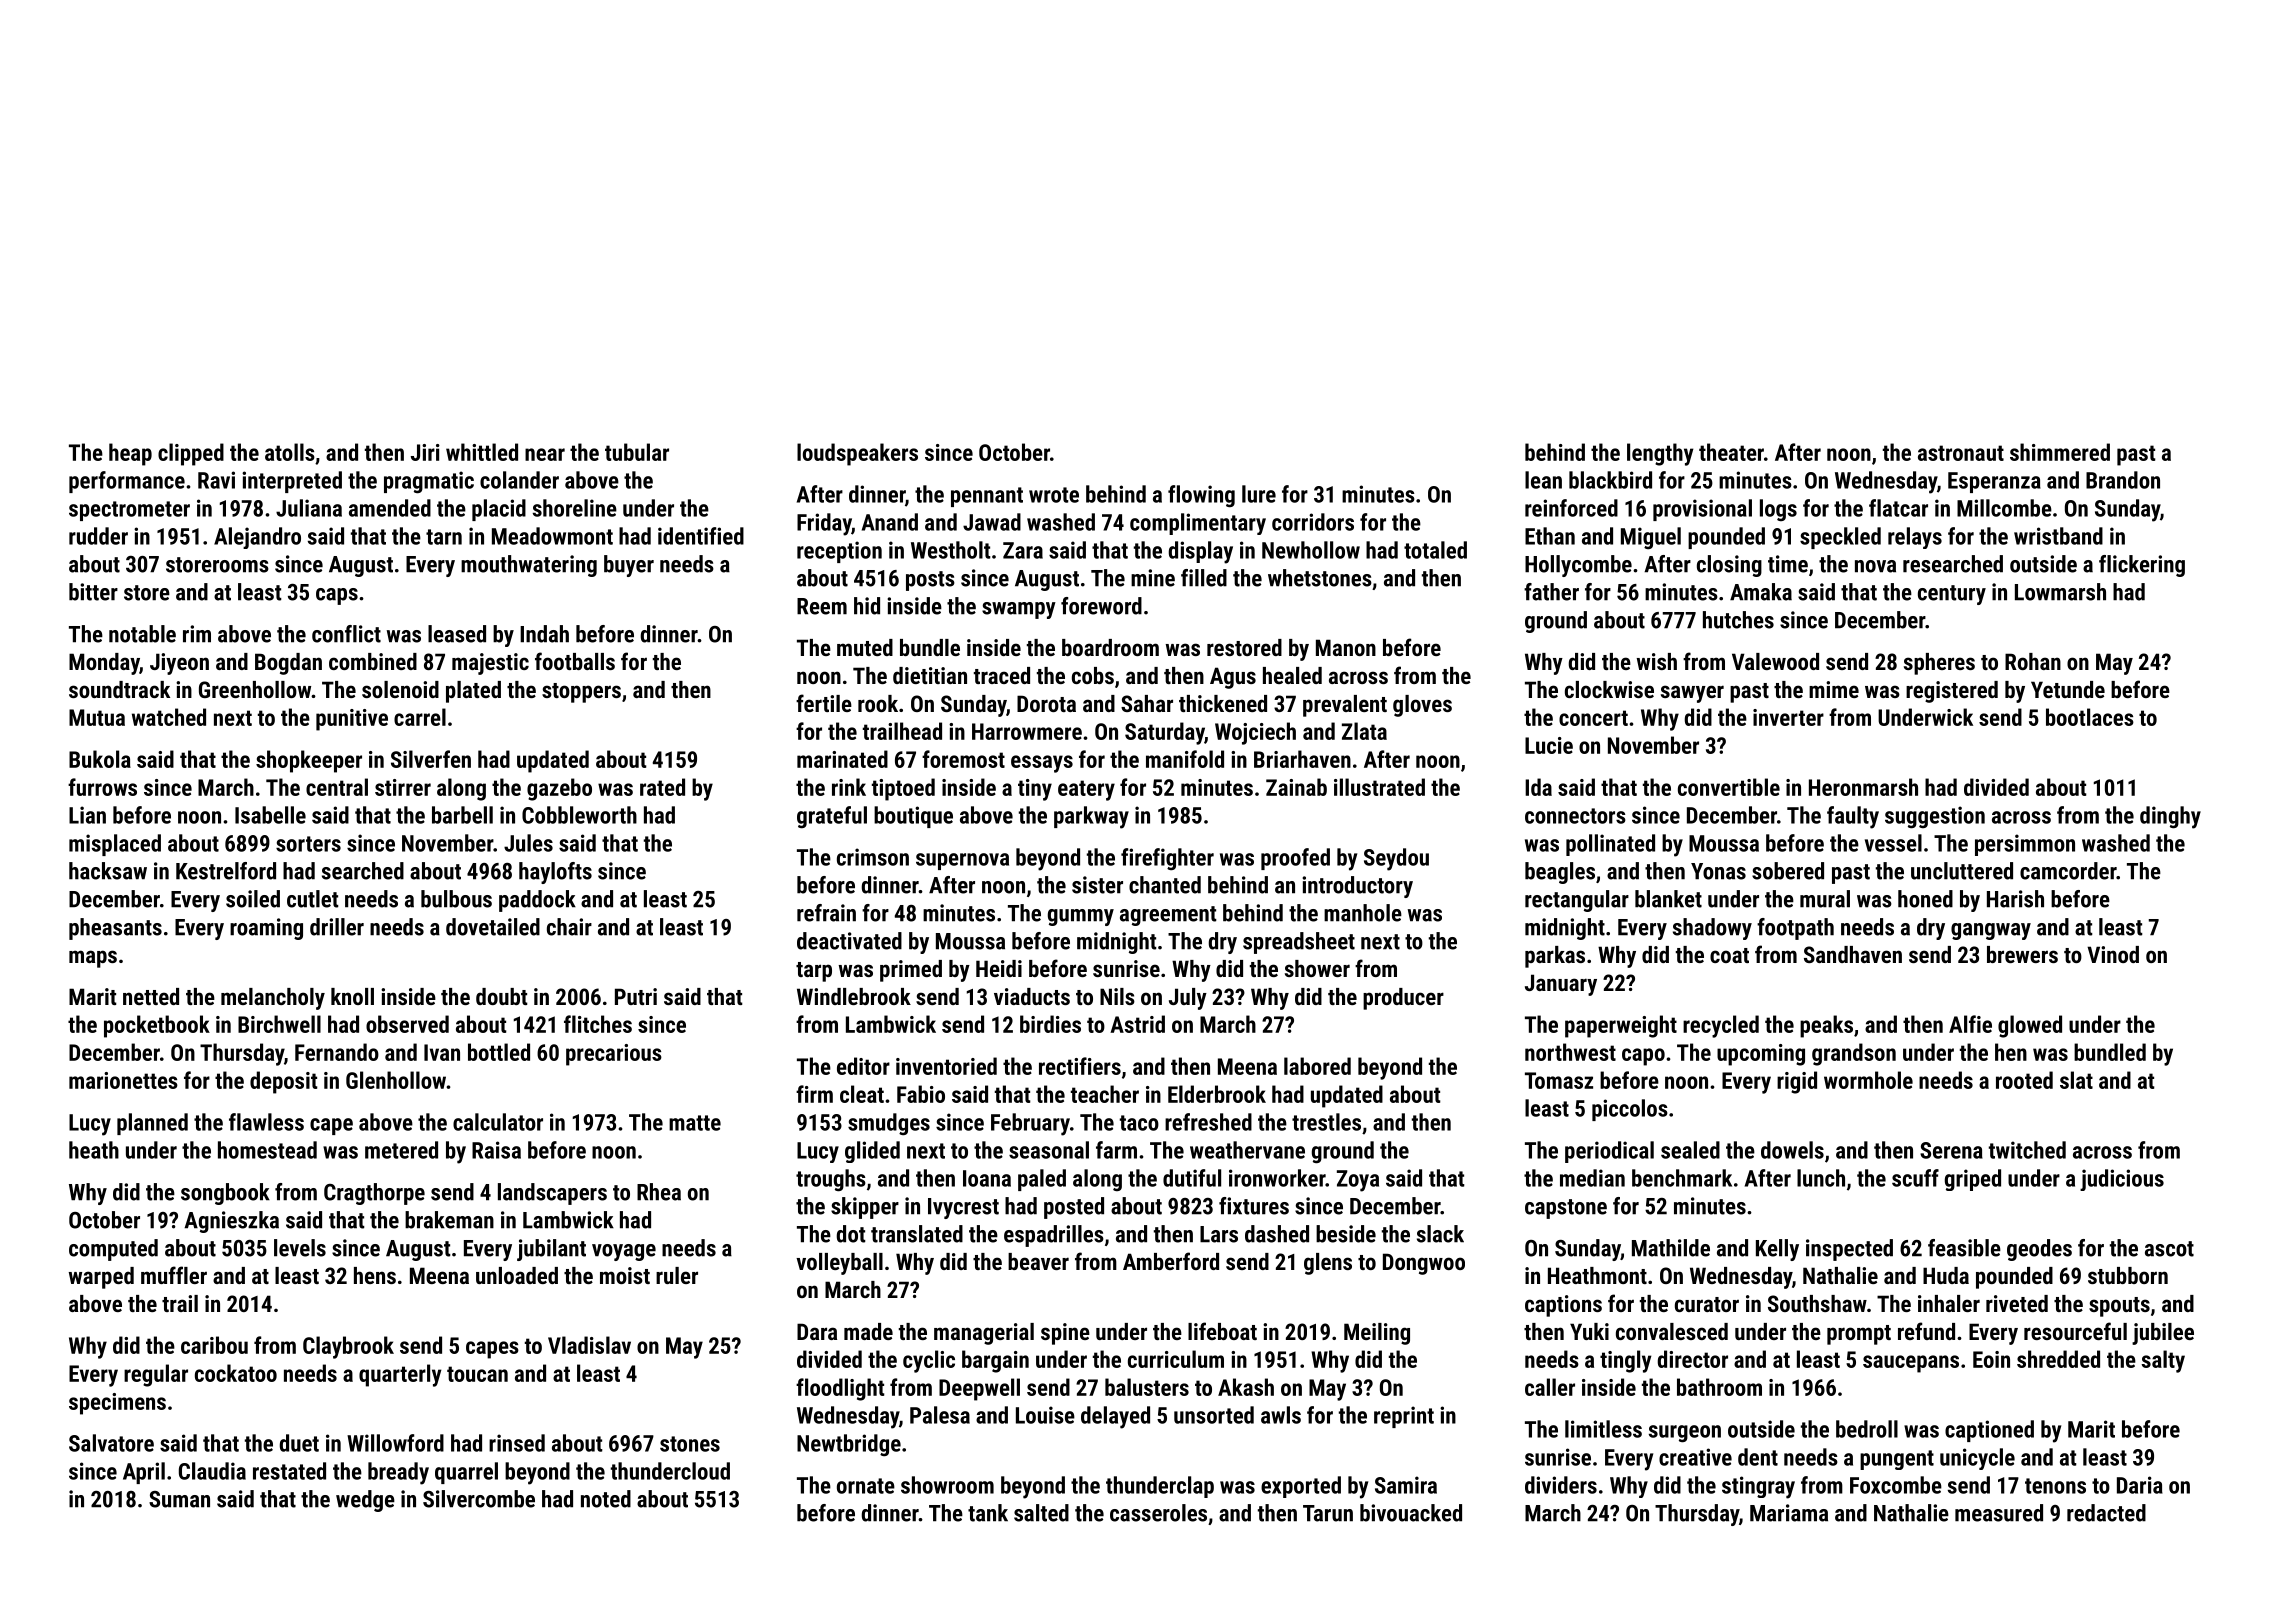  Describe the element at coordinates (1317, 1066) in the screenshot. I see `labored` at that location.
